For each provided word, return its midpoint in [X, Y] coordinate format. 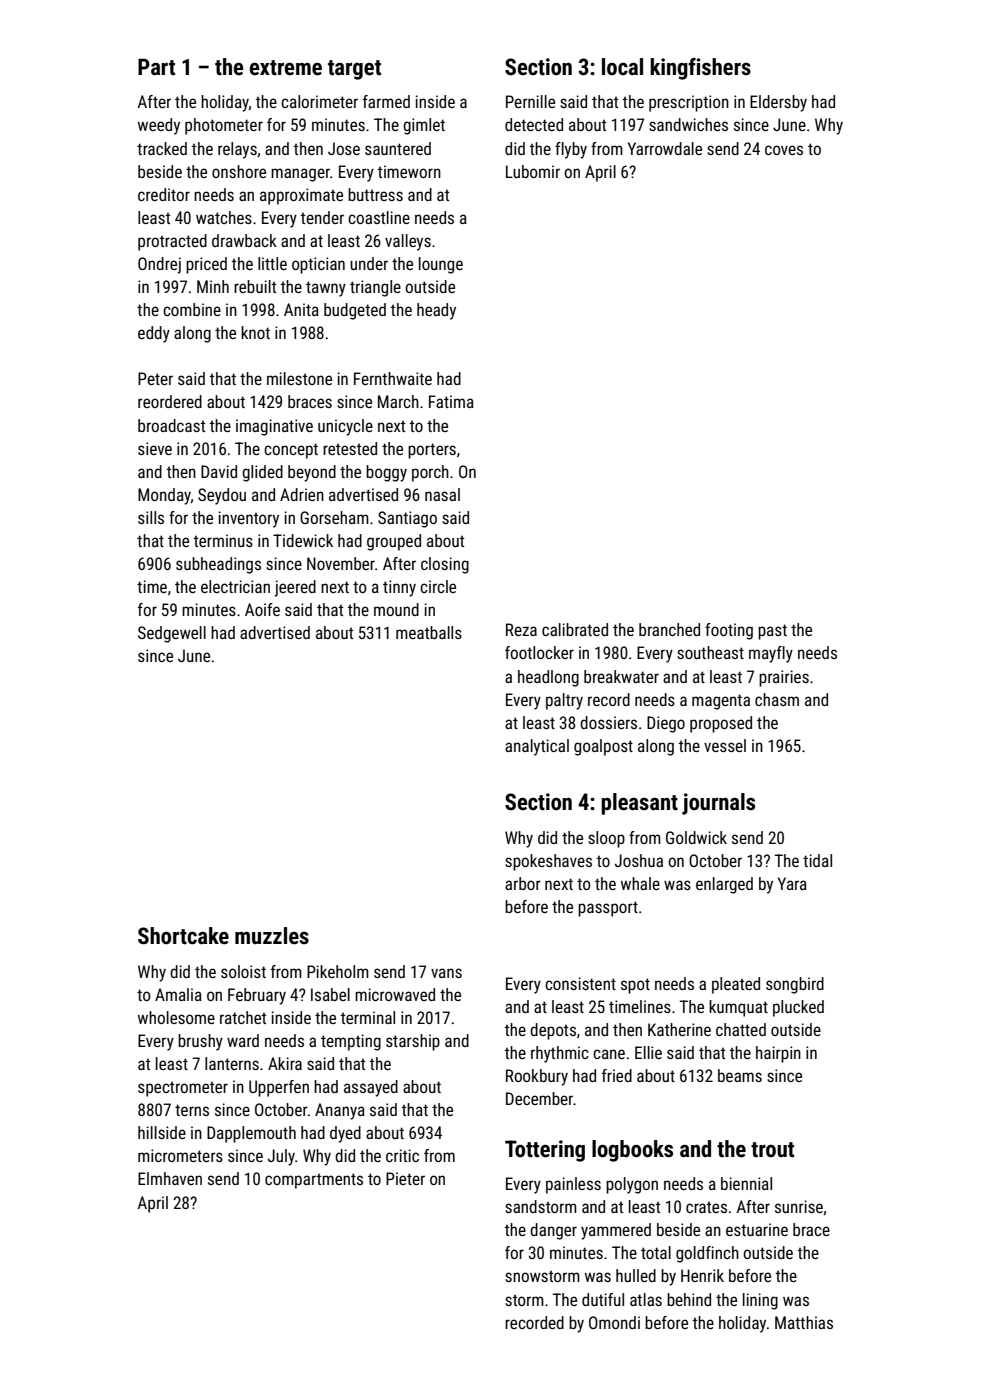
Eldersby [778, 103]
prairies [784, 678]
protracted [172, 242]
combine [192, 309]
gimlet [424, 126]
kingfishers [700, 69]
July [281, 1157]
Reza [521, 629]
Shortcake [183, 936]
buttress [375, 194]
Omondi [614, 1322]
